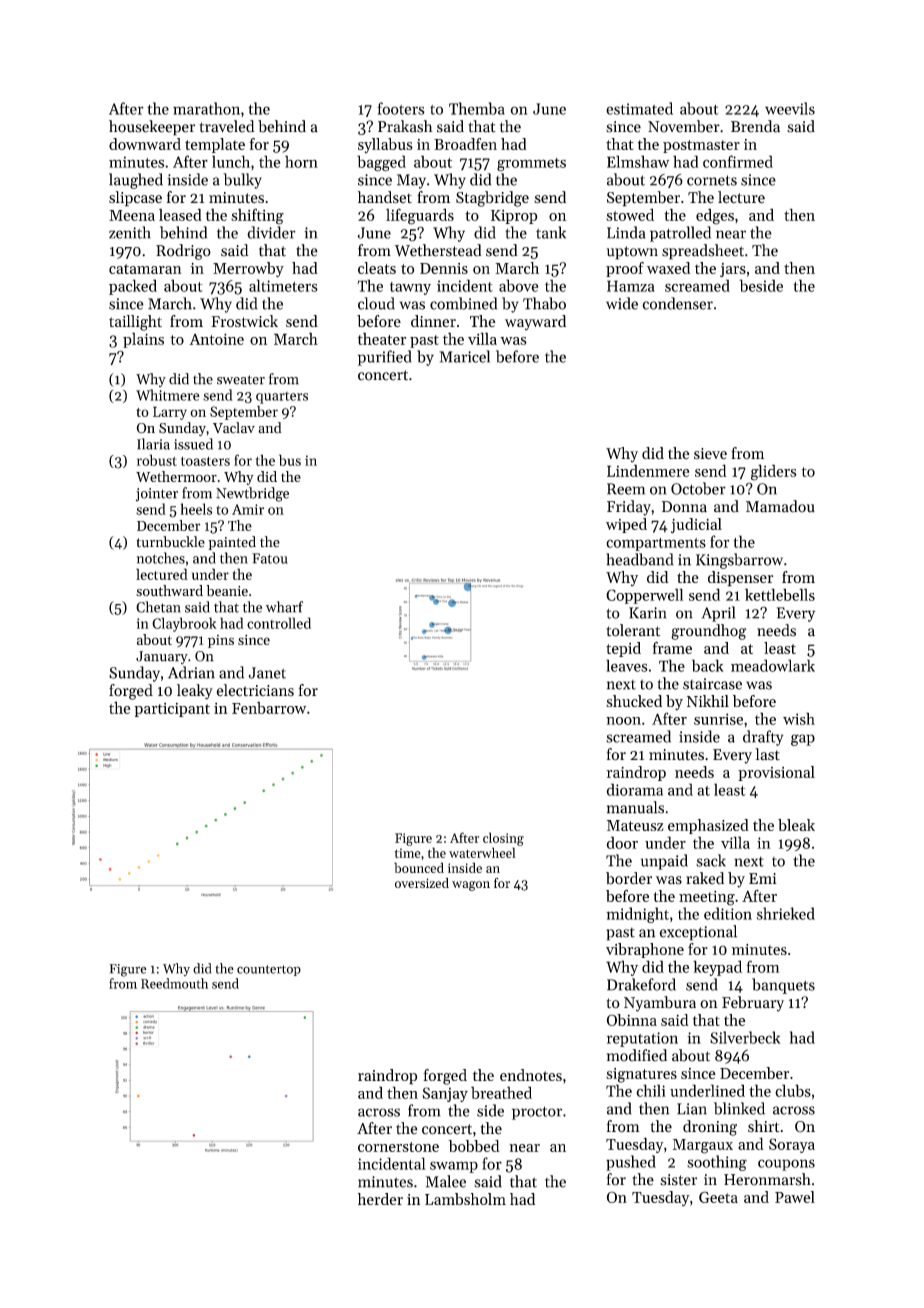 The width and height of the screenshot is (924, 1308). What do you see at coordinates (398, 1147) in the screenshot?
I see `cornerstone` at bounding box center [398, 1147].
